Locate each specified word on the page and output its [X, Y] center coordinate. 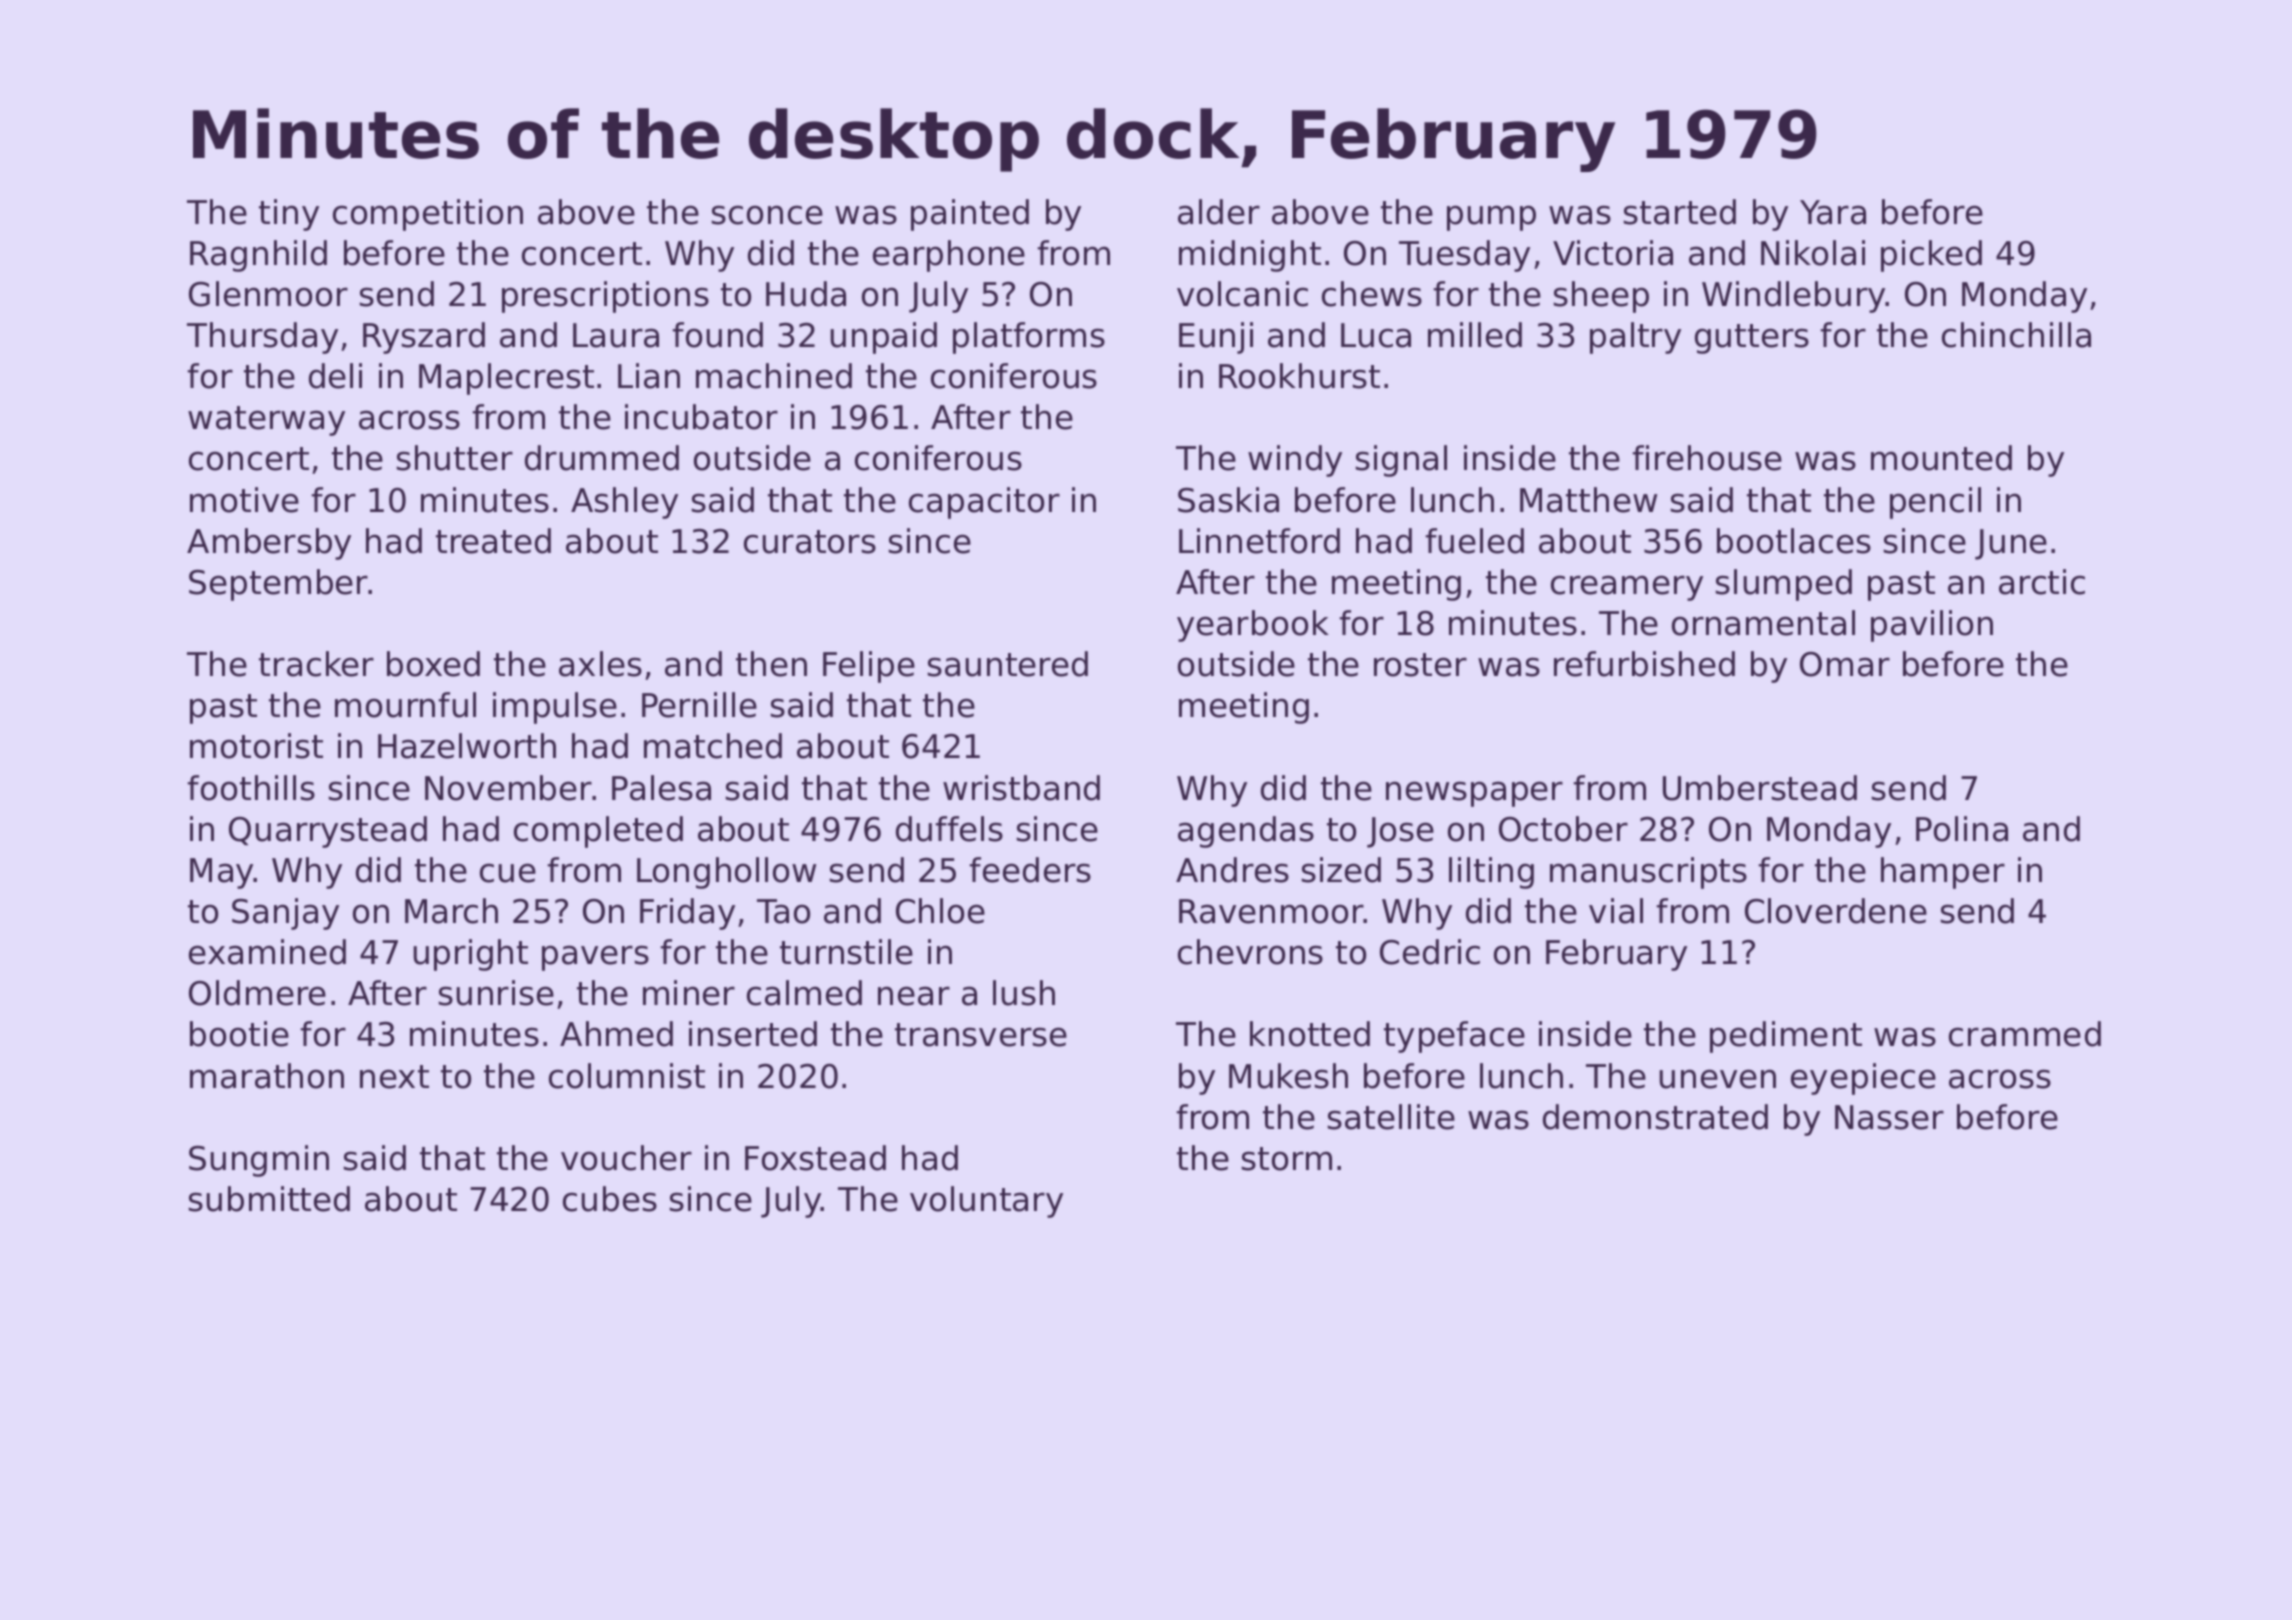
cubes [610, 1199]
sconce [767, 215]
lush [1024, 993]
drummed [602, 458]
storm [1287, 1159]
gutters [1752, 339]
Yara [1833, 212]
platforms [1029, 338]
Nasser [1889, 1117]
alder [1219, 212]
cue [508, 873]
